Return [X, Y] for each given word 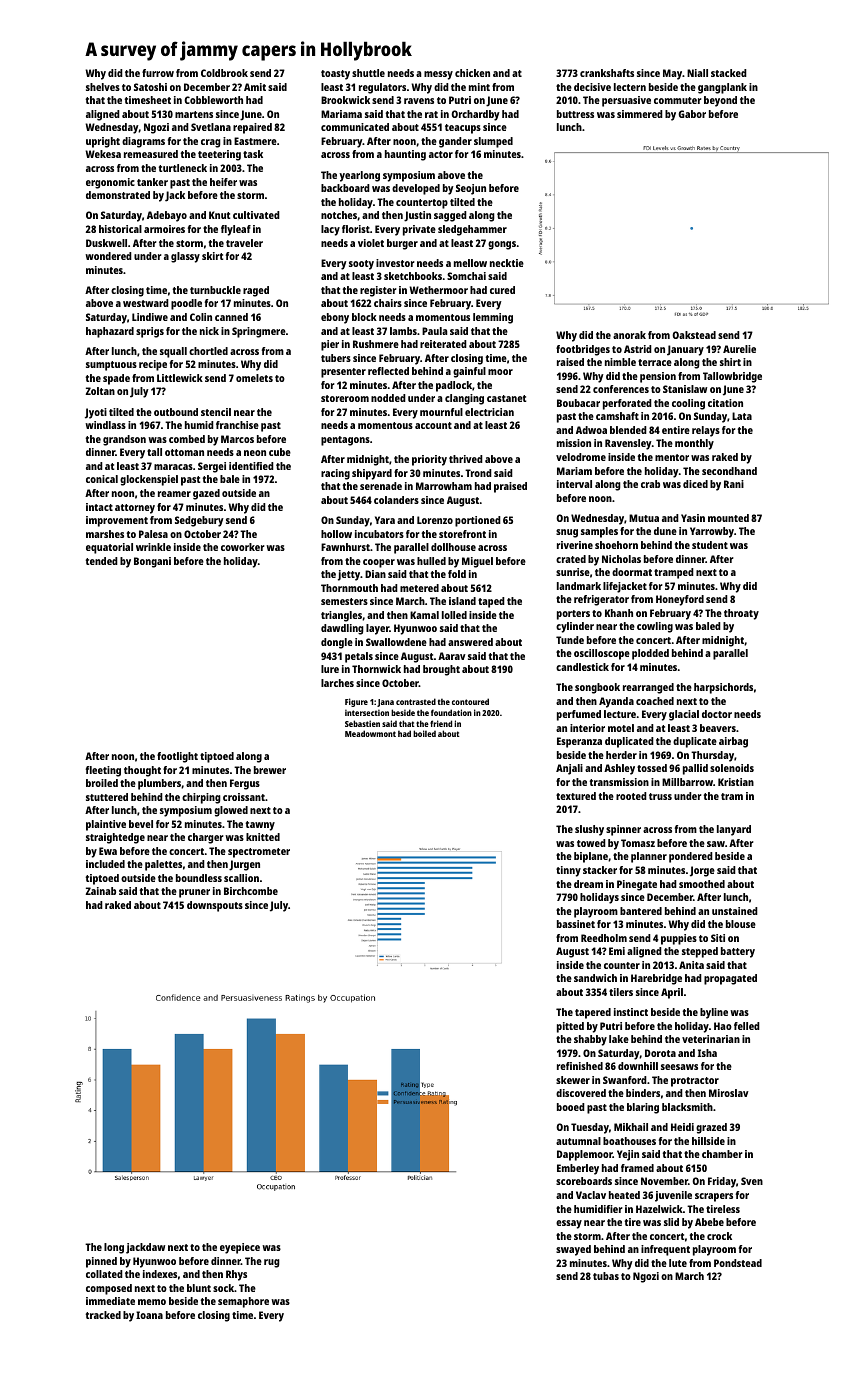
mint [479, 87]
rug [272, 1263]
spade [116, 379]
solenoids [732, 768]
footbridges [583, 350]
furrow [158, 73]
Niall [697, 73]
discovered [581, 1093]
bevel [141, 824]
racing [335, 474]
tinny [568, 871]
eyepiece [240, 1248]
